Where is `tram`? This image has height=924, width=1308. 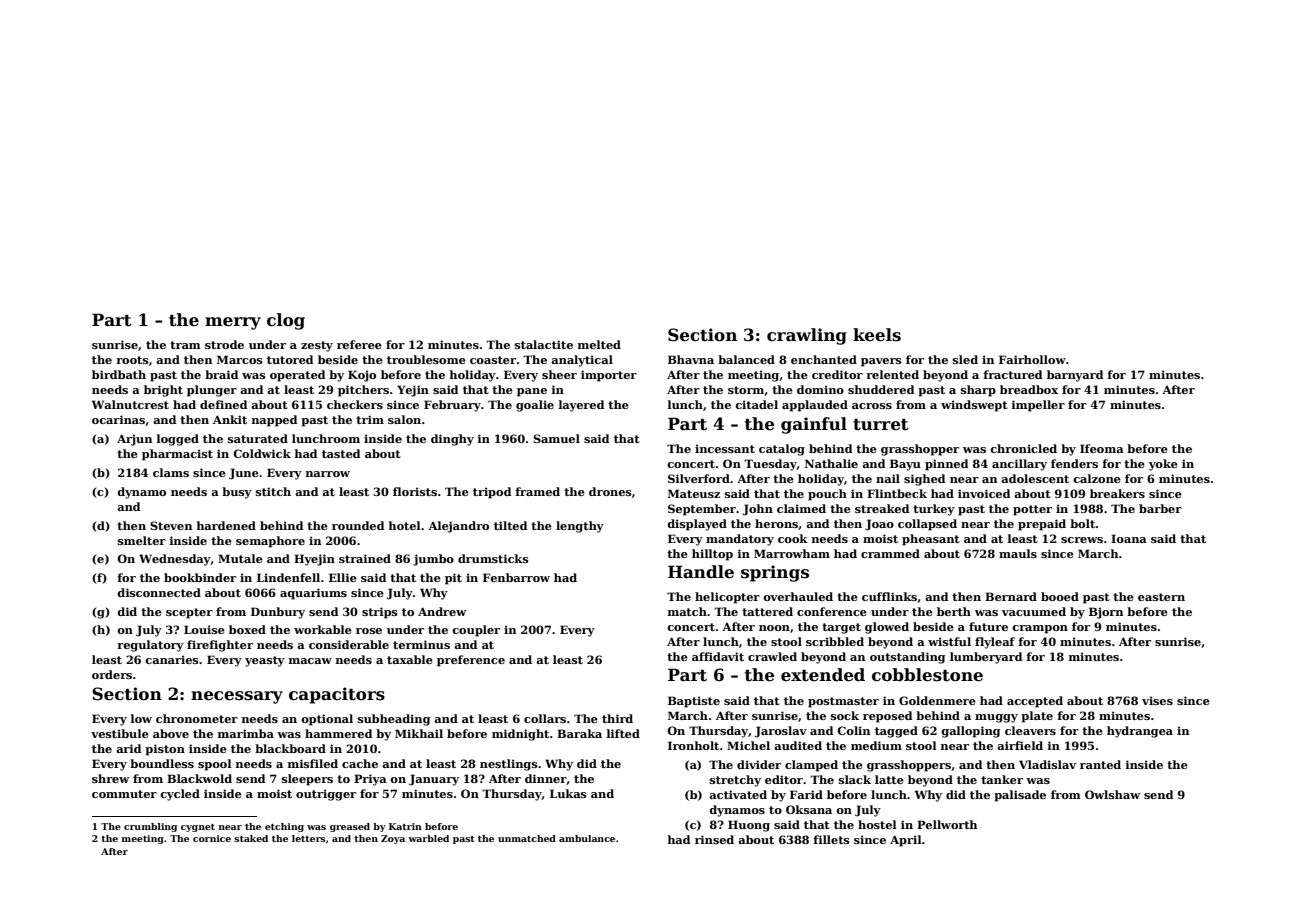 tram is located at coordinates (185, 345).
